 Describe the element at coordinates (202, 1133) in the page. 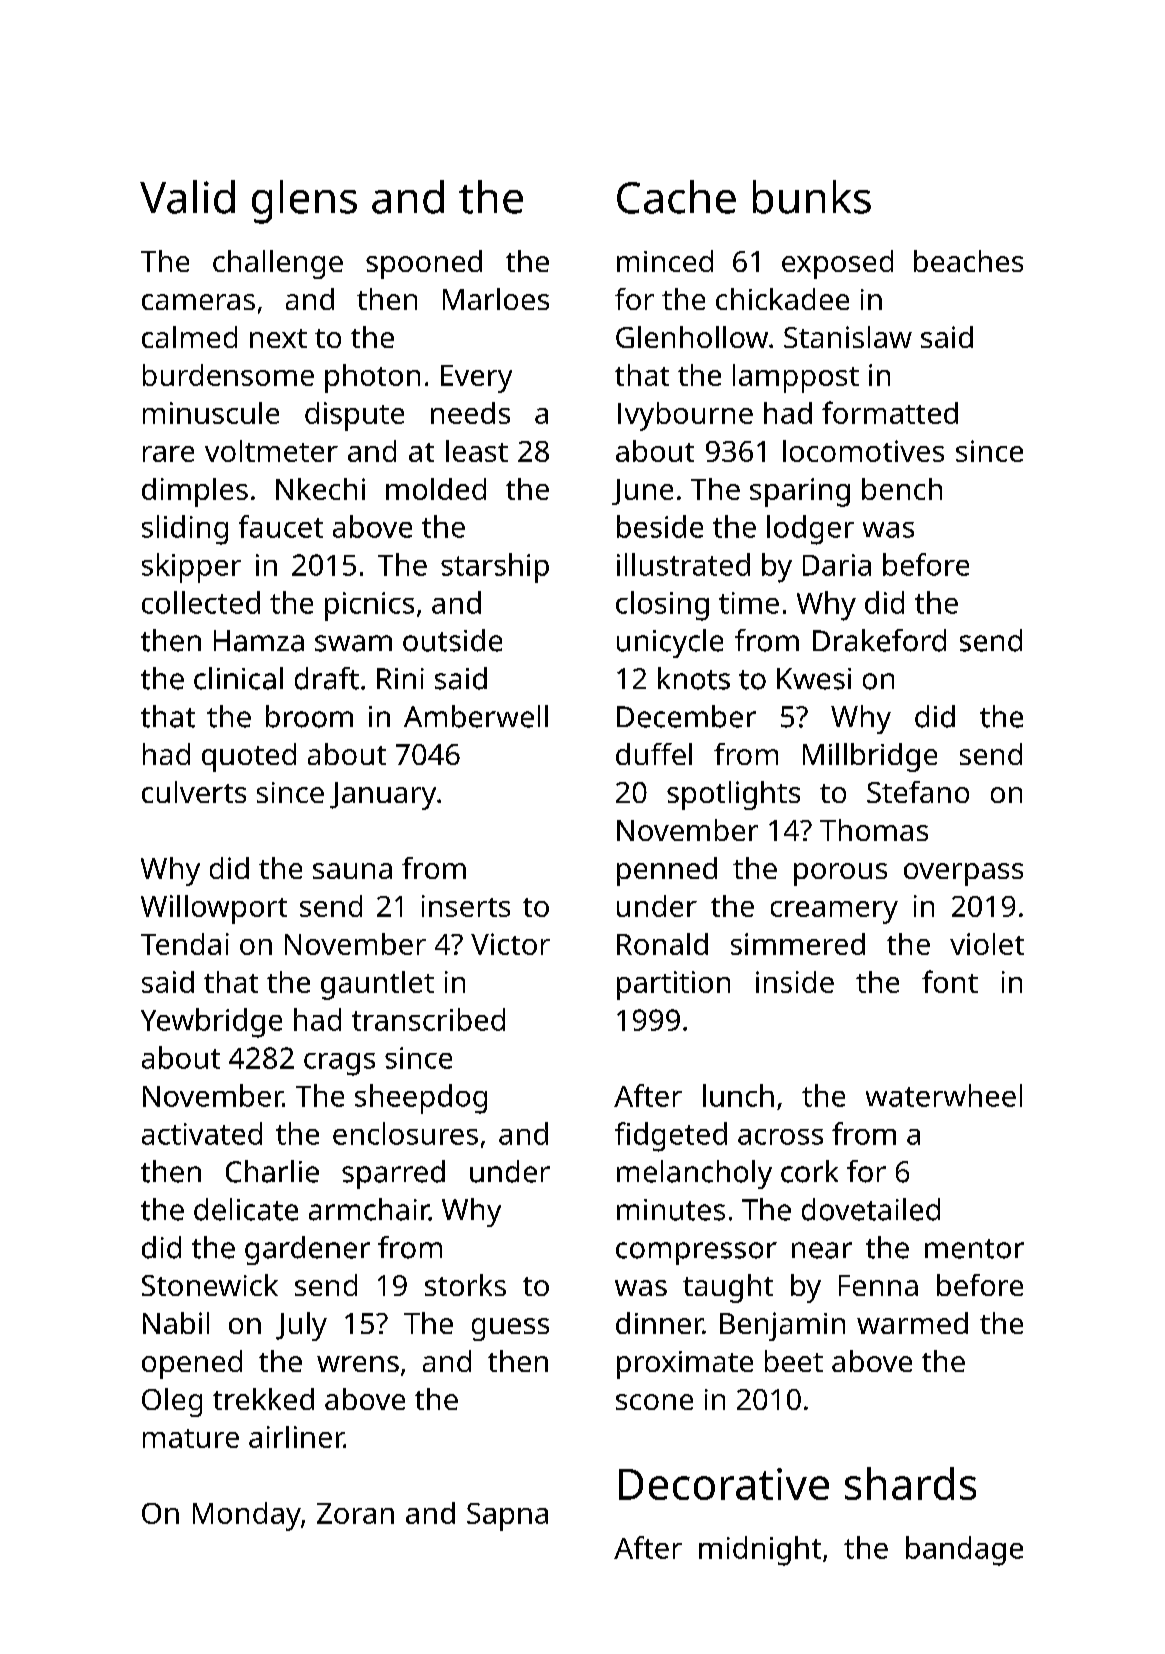

I see `activated` at that location.
